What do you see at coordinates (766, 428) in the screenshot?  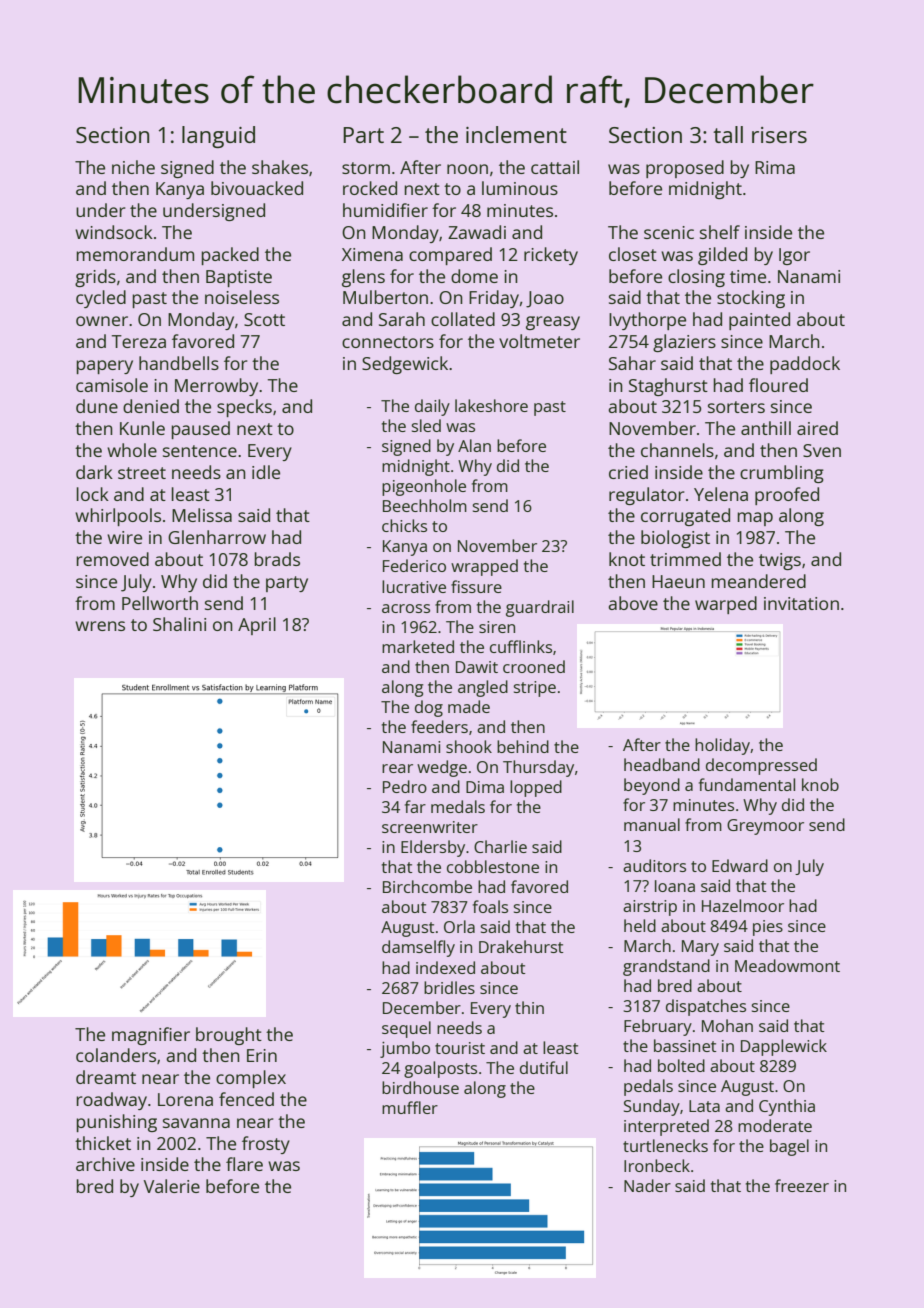 I see `anthill` at bounding box center [766, 428].
